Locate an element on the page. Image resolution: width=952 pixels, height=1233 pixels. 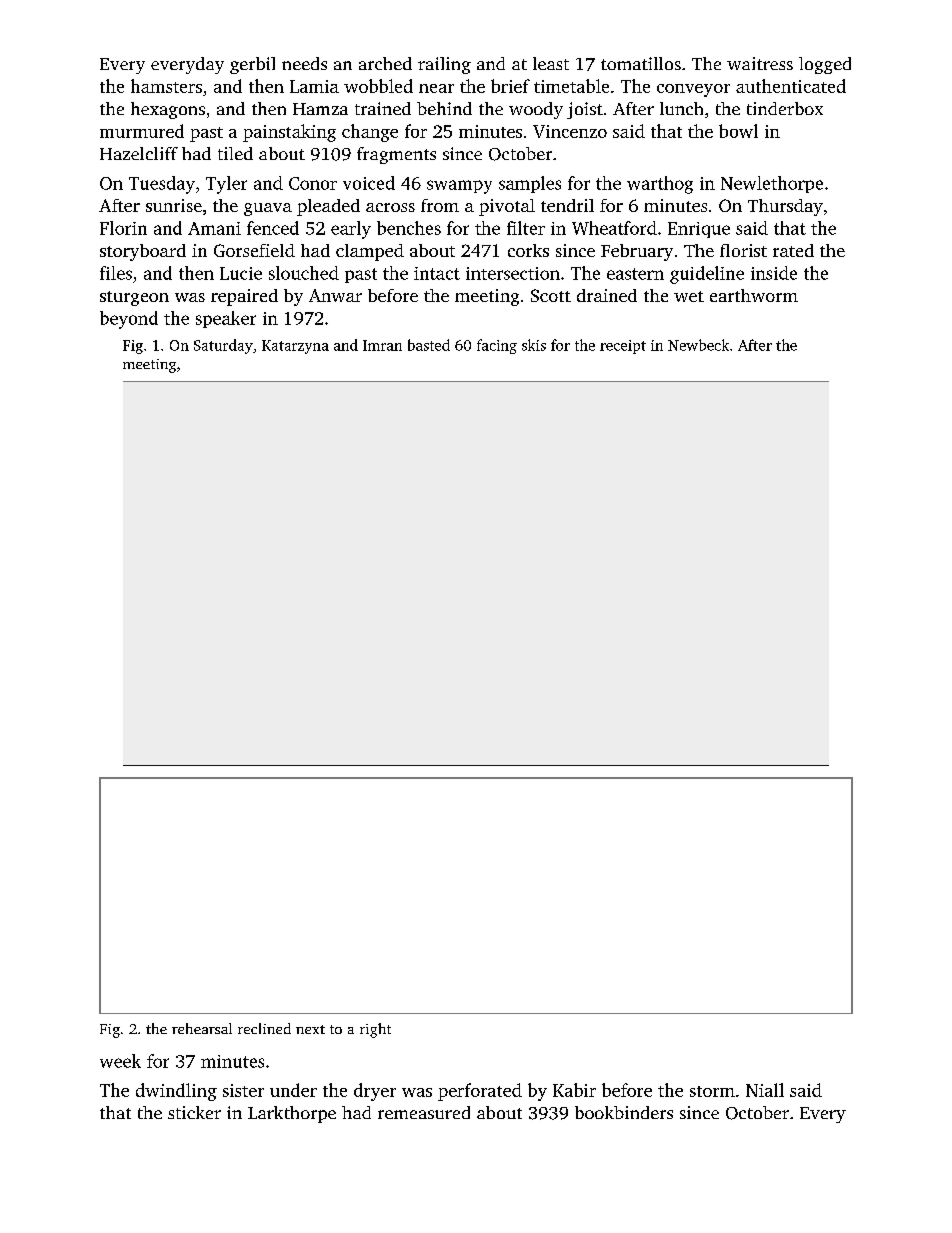
Saturday is located at coordinates (223, 346).
